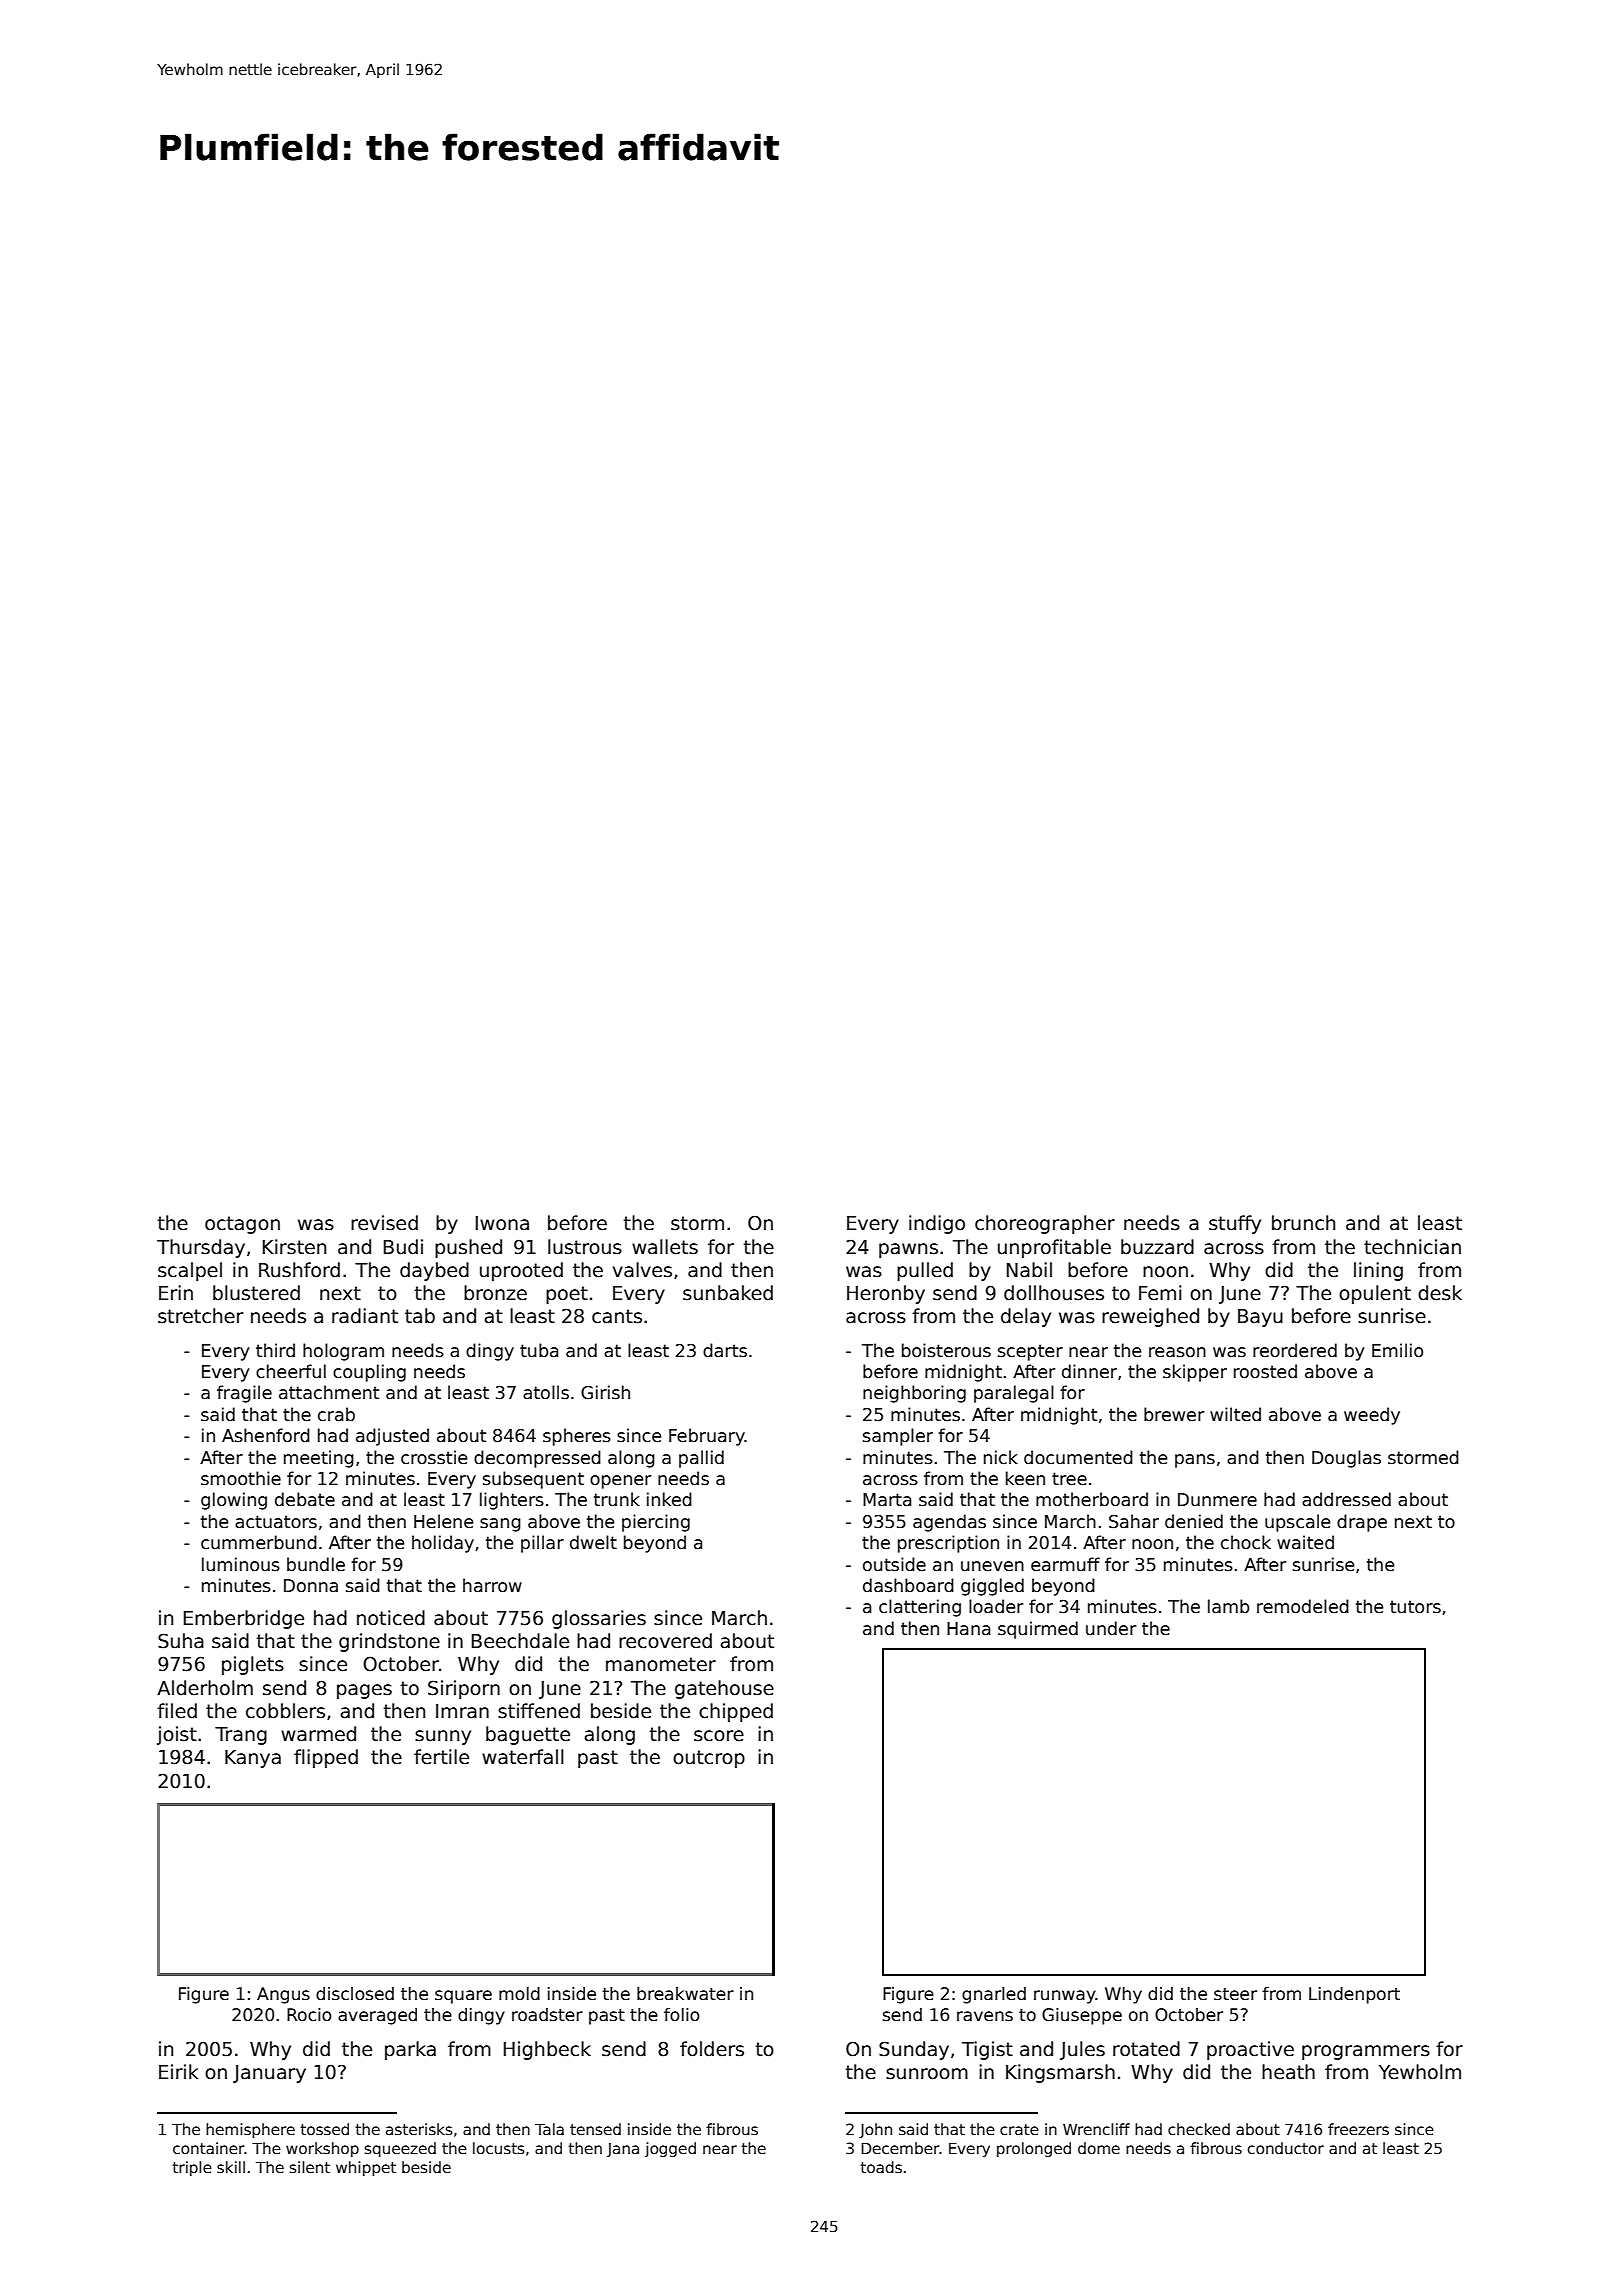 The width and height of the screenshot is (1620, 2292). What do you see at coordinates (724, 1689) in the screenshot?
I see `gatehouse` at bounding box center [724, 1689].
